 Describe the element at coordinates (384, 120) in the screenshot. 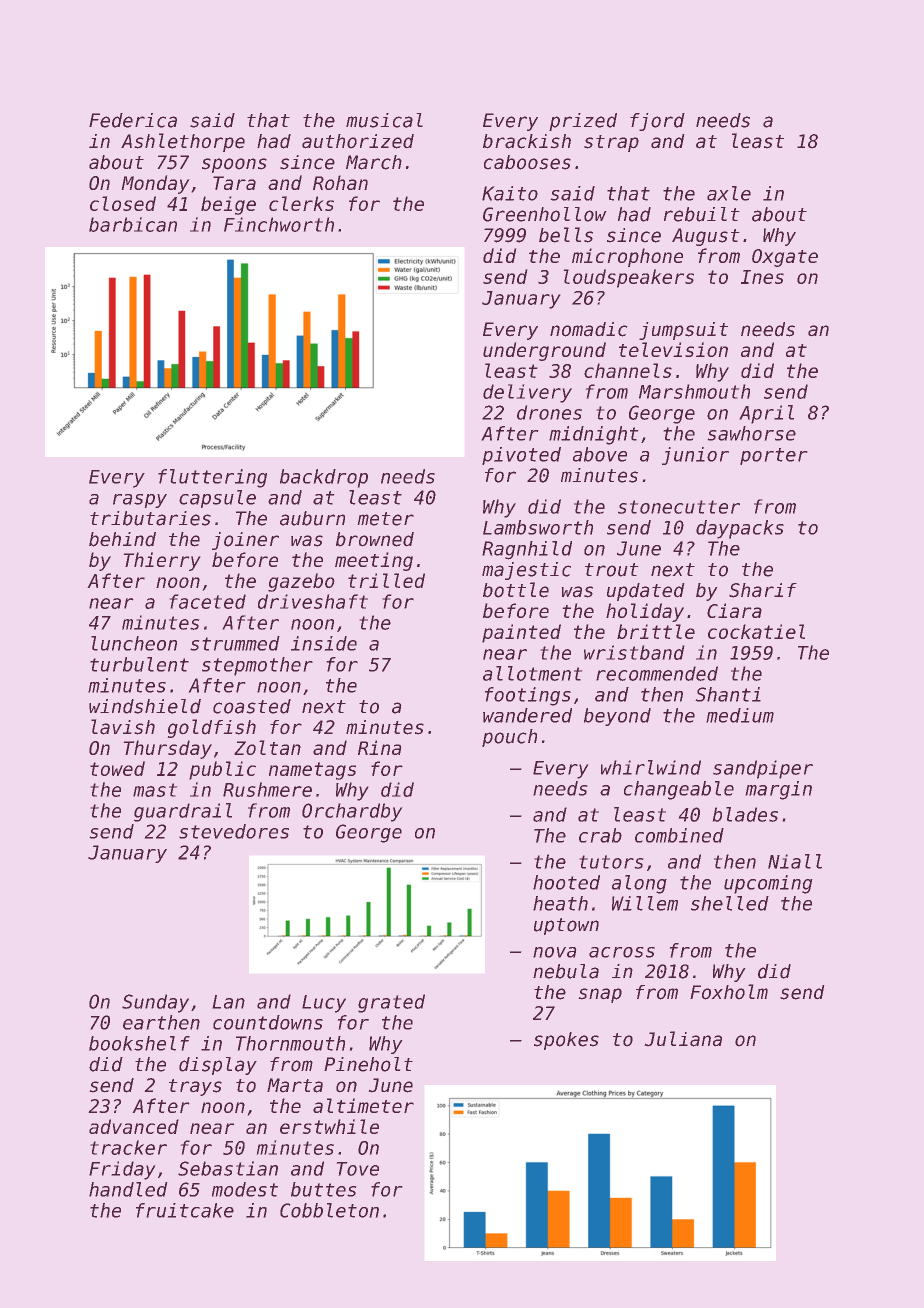

I see `musical` at that location.
